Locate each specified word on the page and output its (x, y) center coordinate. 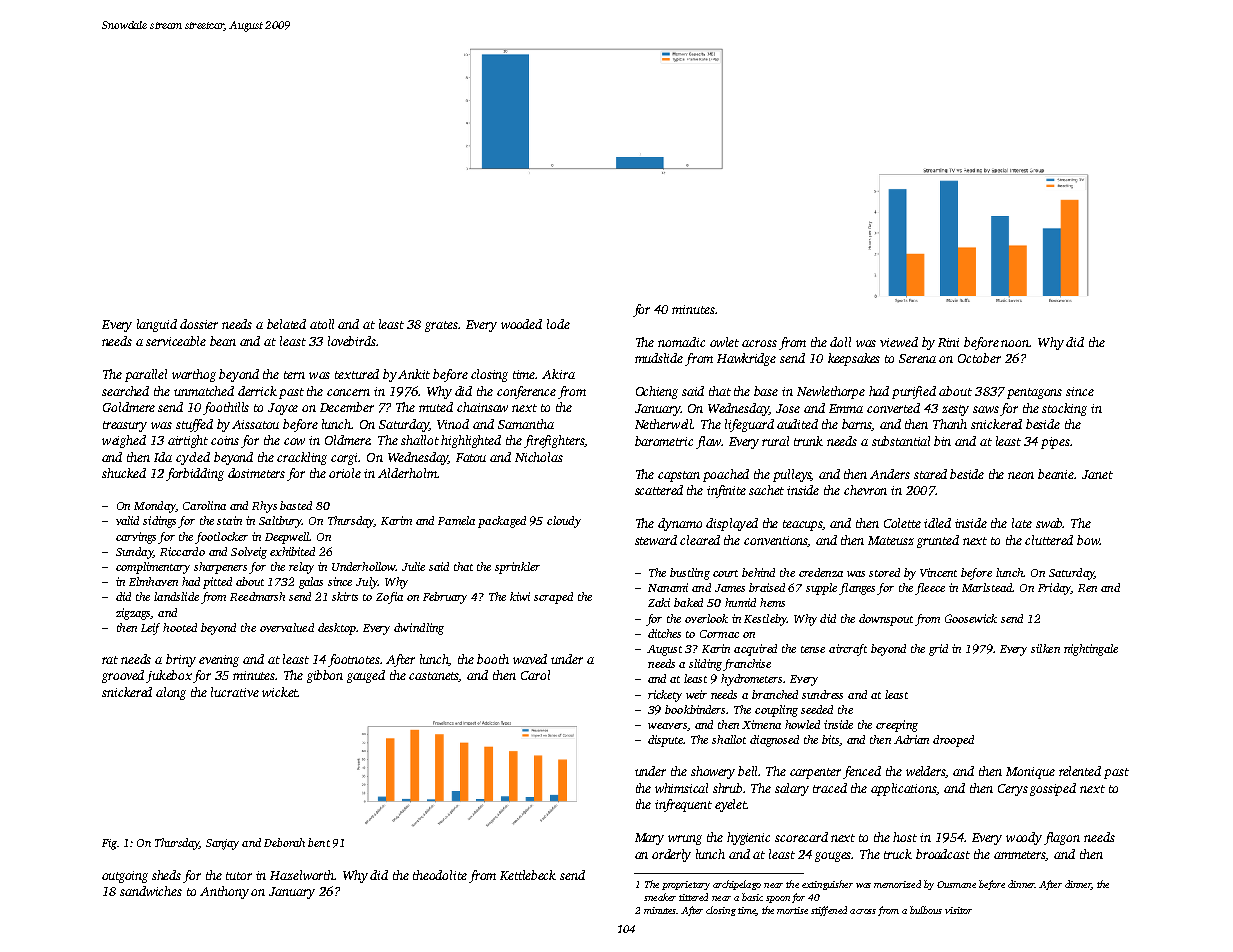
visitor (958, 910)
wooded (521, 324)
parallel (146, 375)
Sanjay (222, 844)
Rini (948, 342)
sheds (166, 875)
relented (1080, 771)
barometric (664, 441)
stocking (1064, 409)
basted (296, 505)
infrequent (683, 805)
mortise (792, 910)
